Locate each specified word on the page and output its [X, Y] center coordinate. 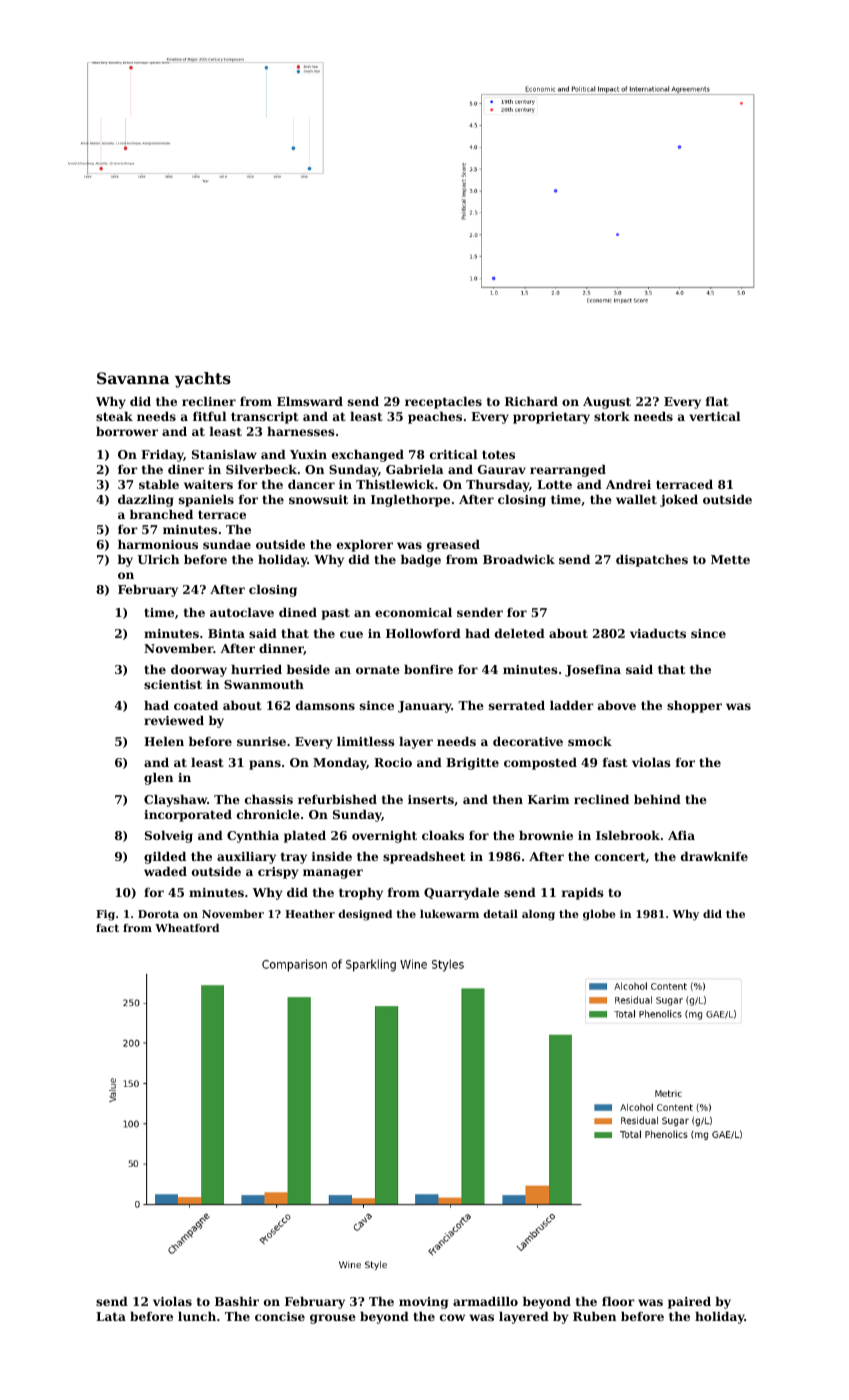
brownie [546, 835]
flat [717, 401]
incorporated [188, 816]
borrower [127, 431]
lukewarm [449, 914]
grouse [333, 1319]
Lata [111, 1316]
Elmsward [310, 401]
